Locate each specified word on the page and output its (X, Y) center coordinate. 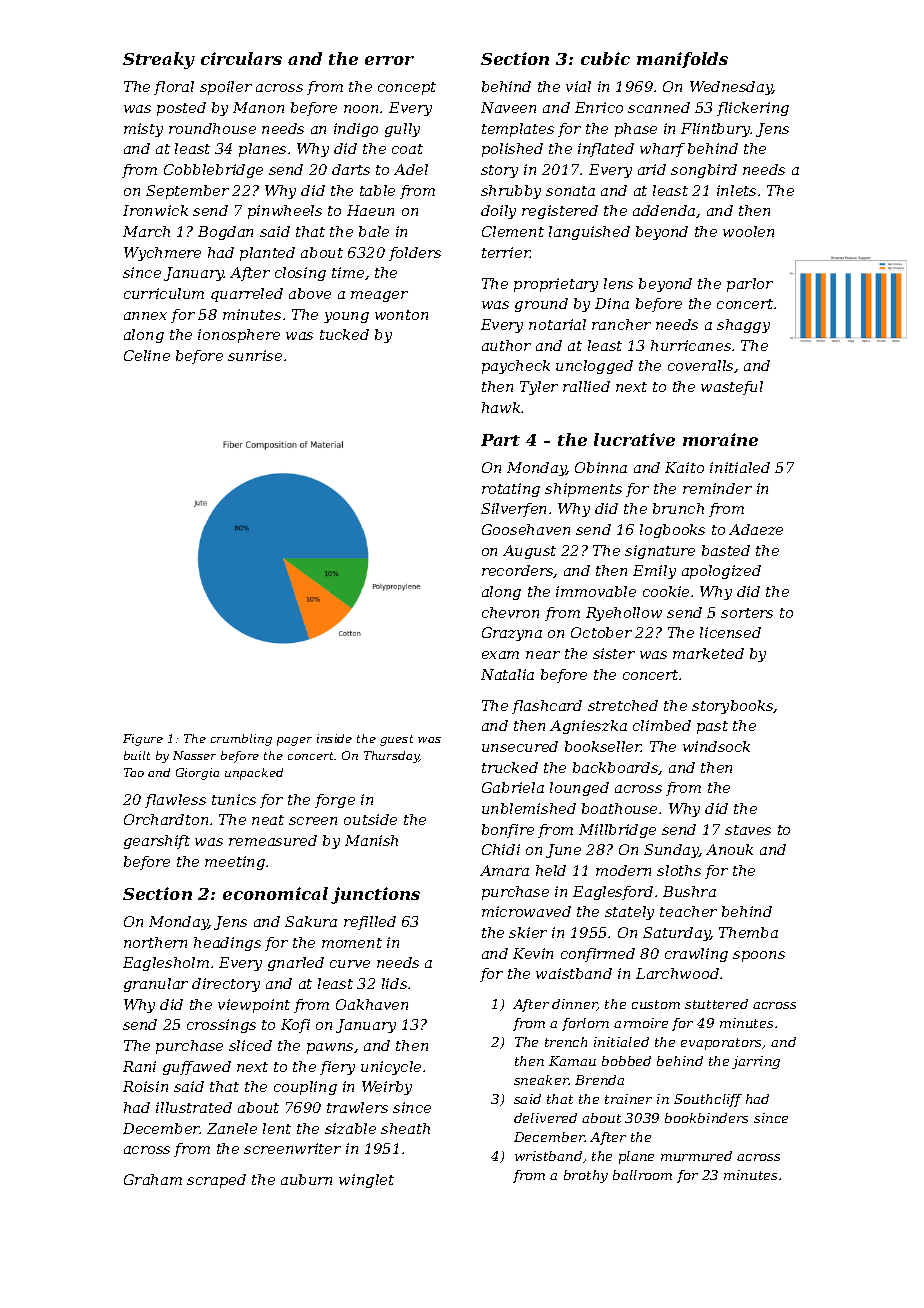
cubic (605, 58)
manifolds (682, 60)
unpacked (254, 774)
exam (500, 655)
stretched (623, 705)
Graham (153, 1179)
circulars (241, 58)
